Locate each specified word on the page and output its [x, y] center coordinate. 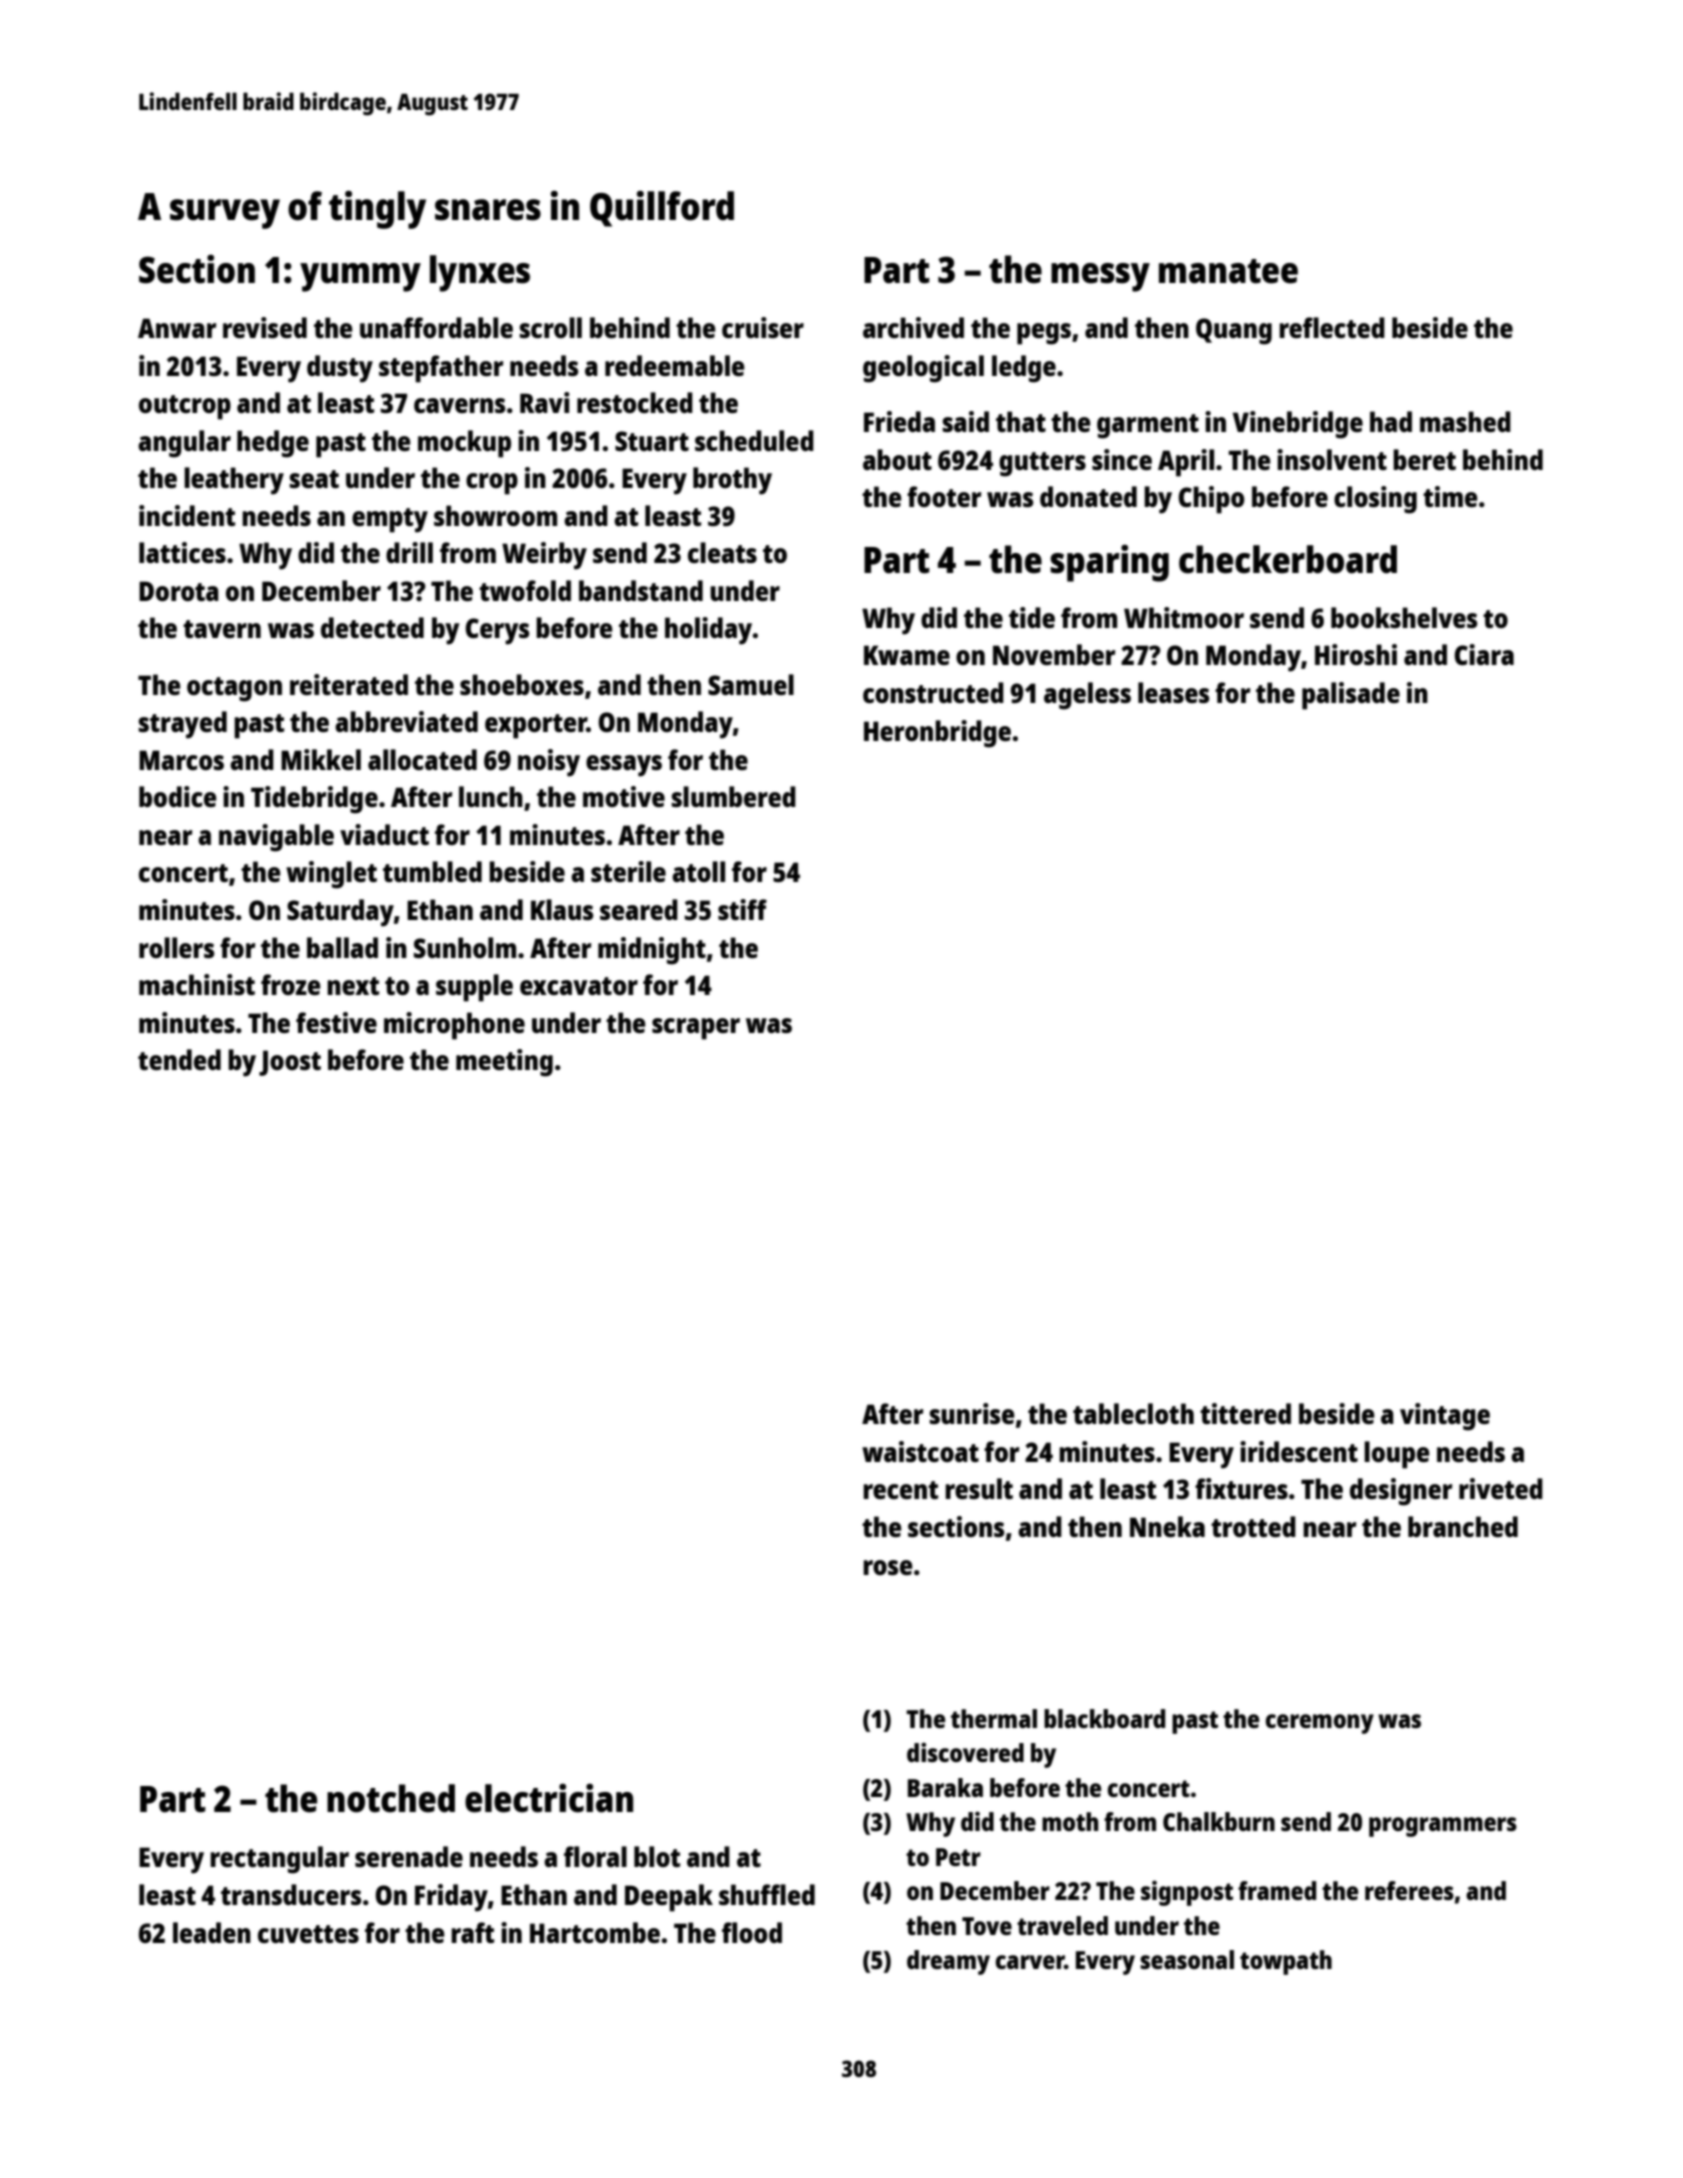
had [1391, 421]
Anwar [177, 328]
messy [1100, 277]
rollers [176, 947]
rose [888, 1567]
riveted [1501, 1488]
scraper [696, 1029]
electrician [549, 1798]
